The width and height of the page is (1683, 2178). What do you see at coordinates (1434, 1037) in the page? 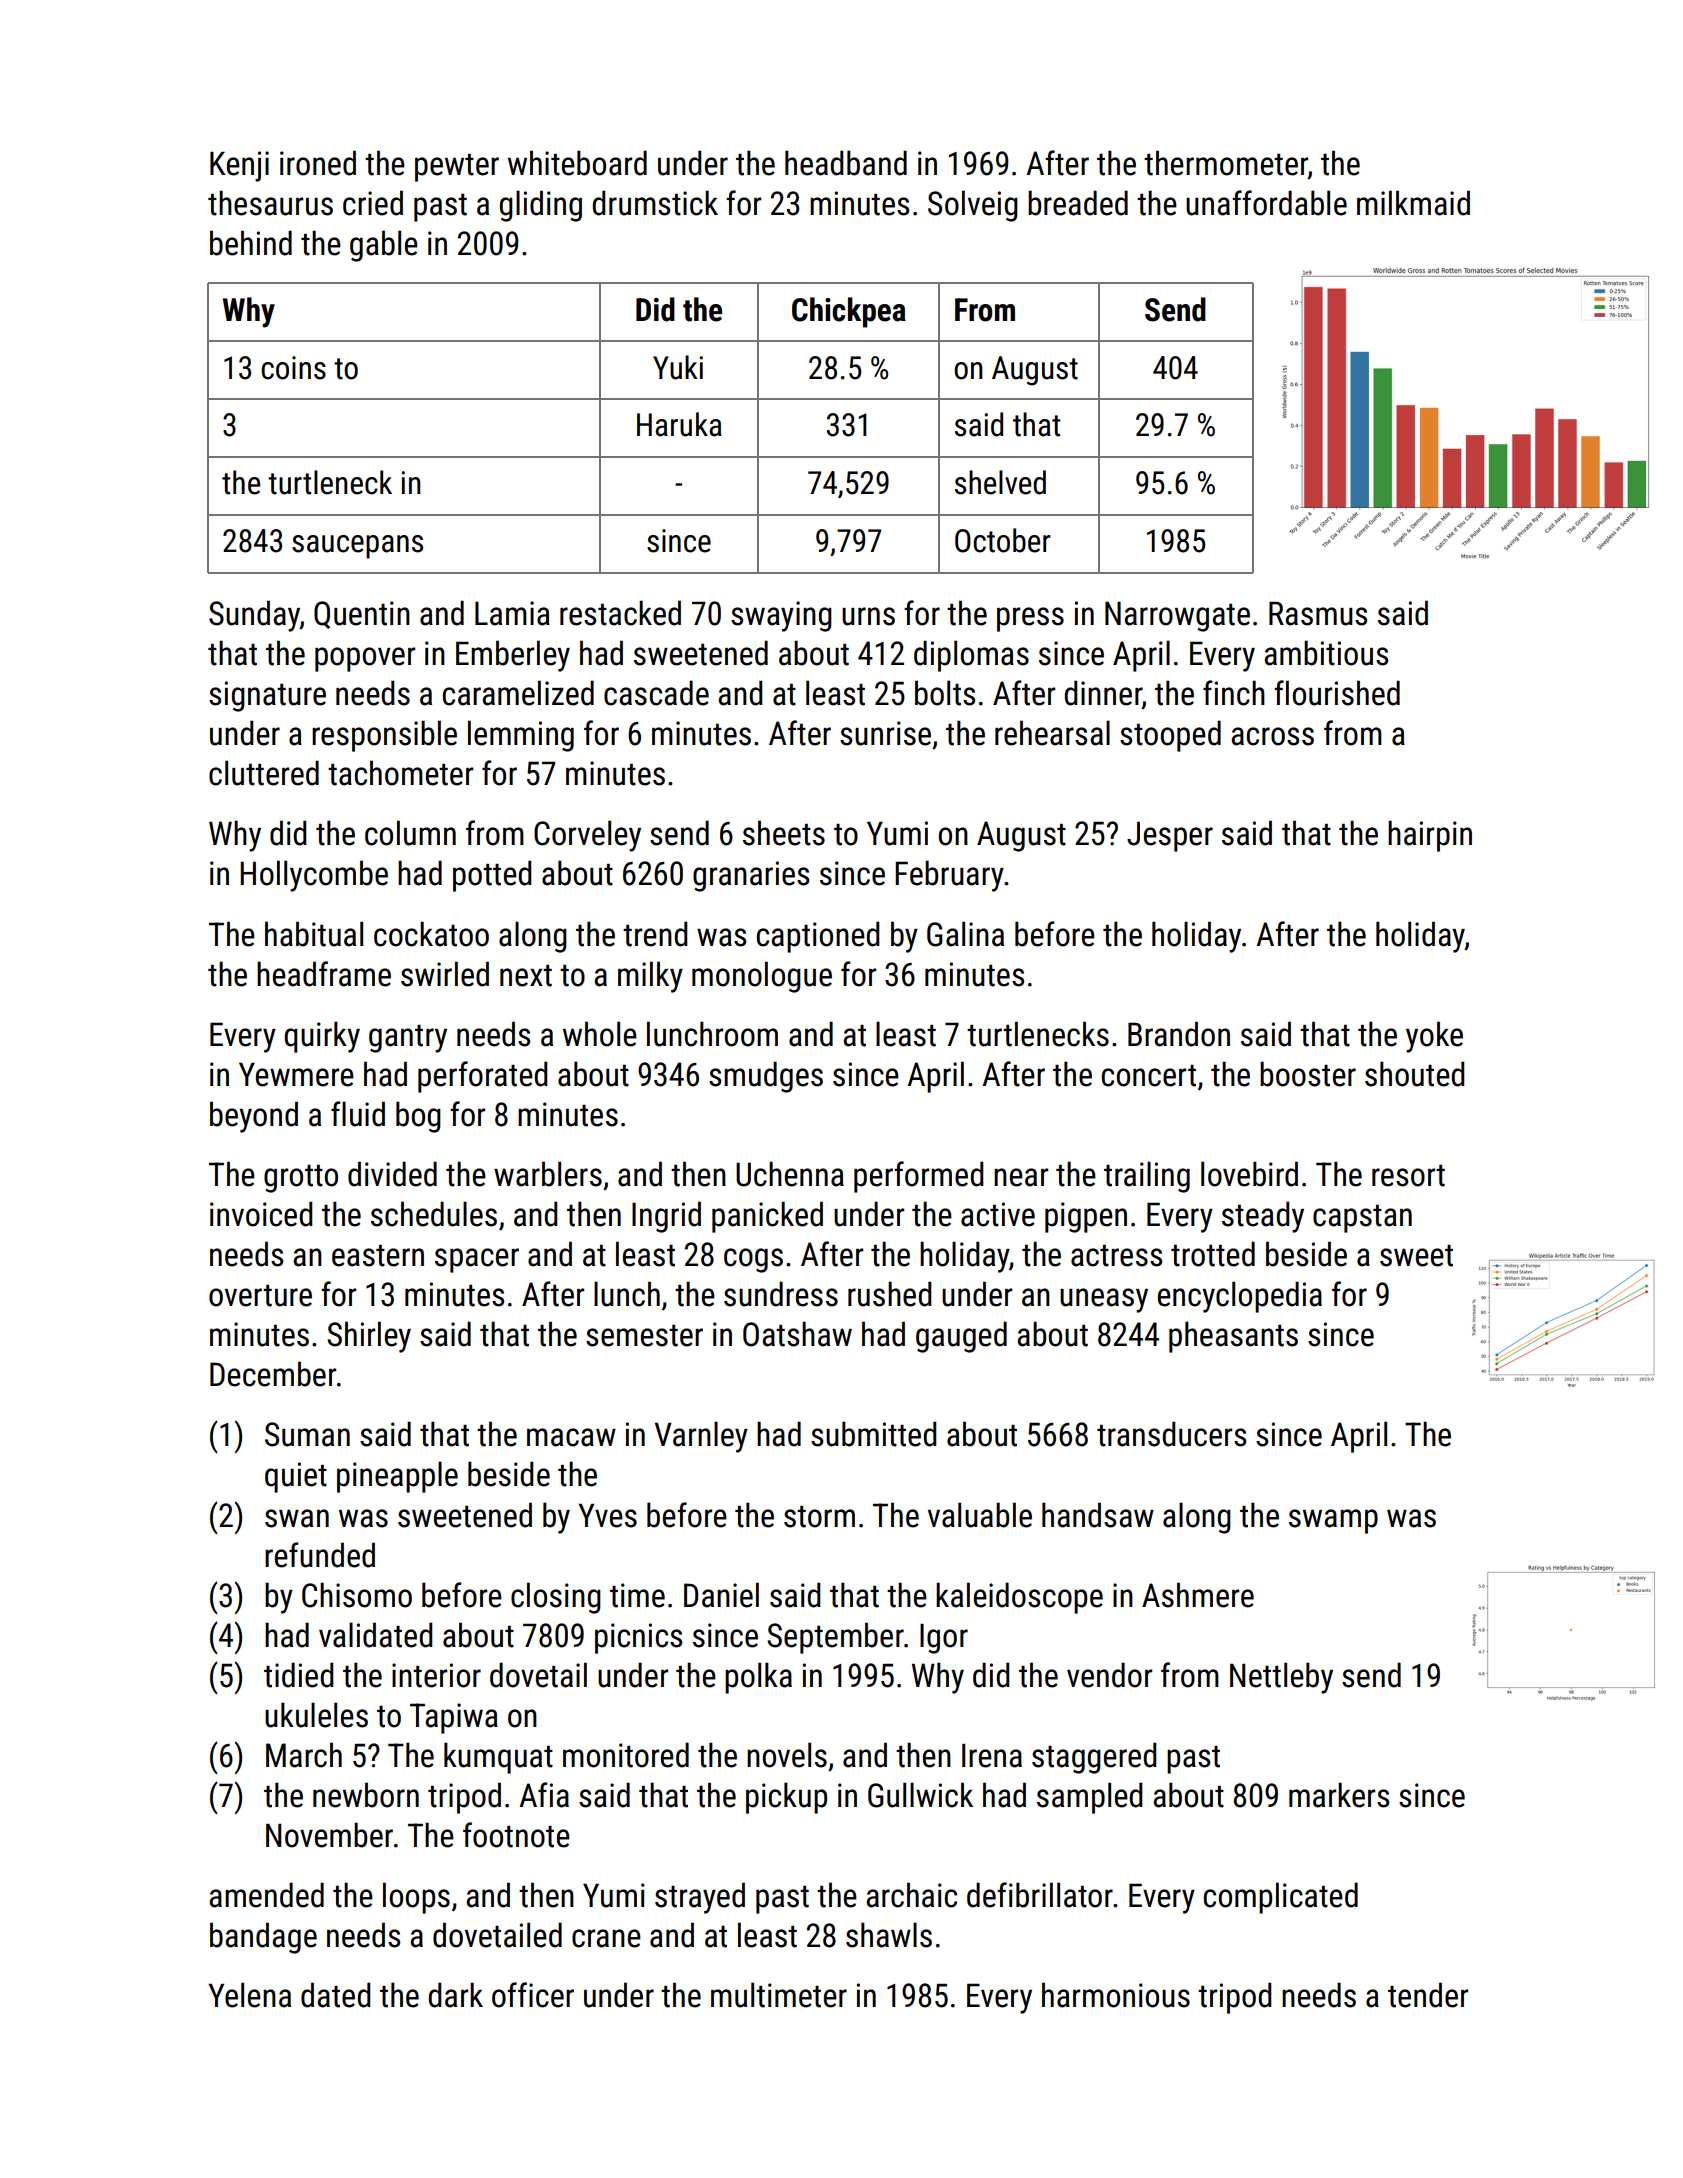
I see `yoke` at bounding box center [1434, 1037].
